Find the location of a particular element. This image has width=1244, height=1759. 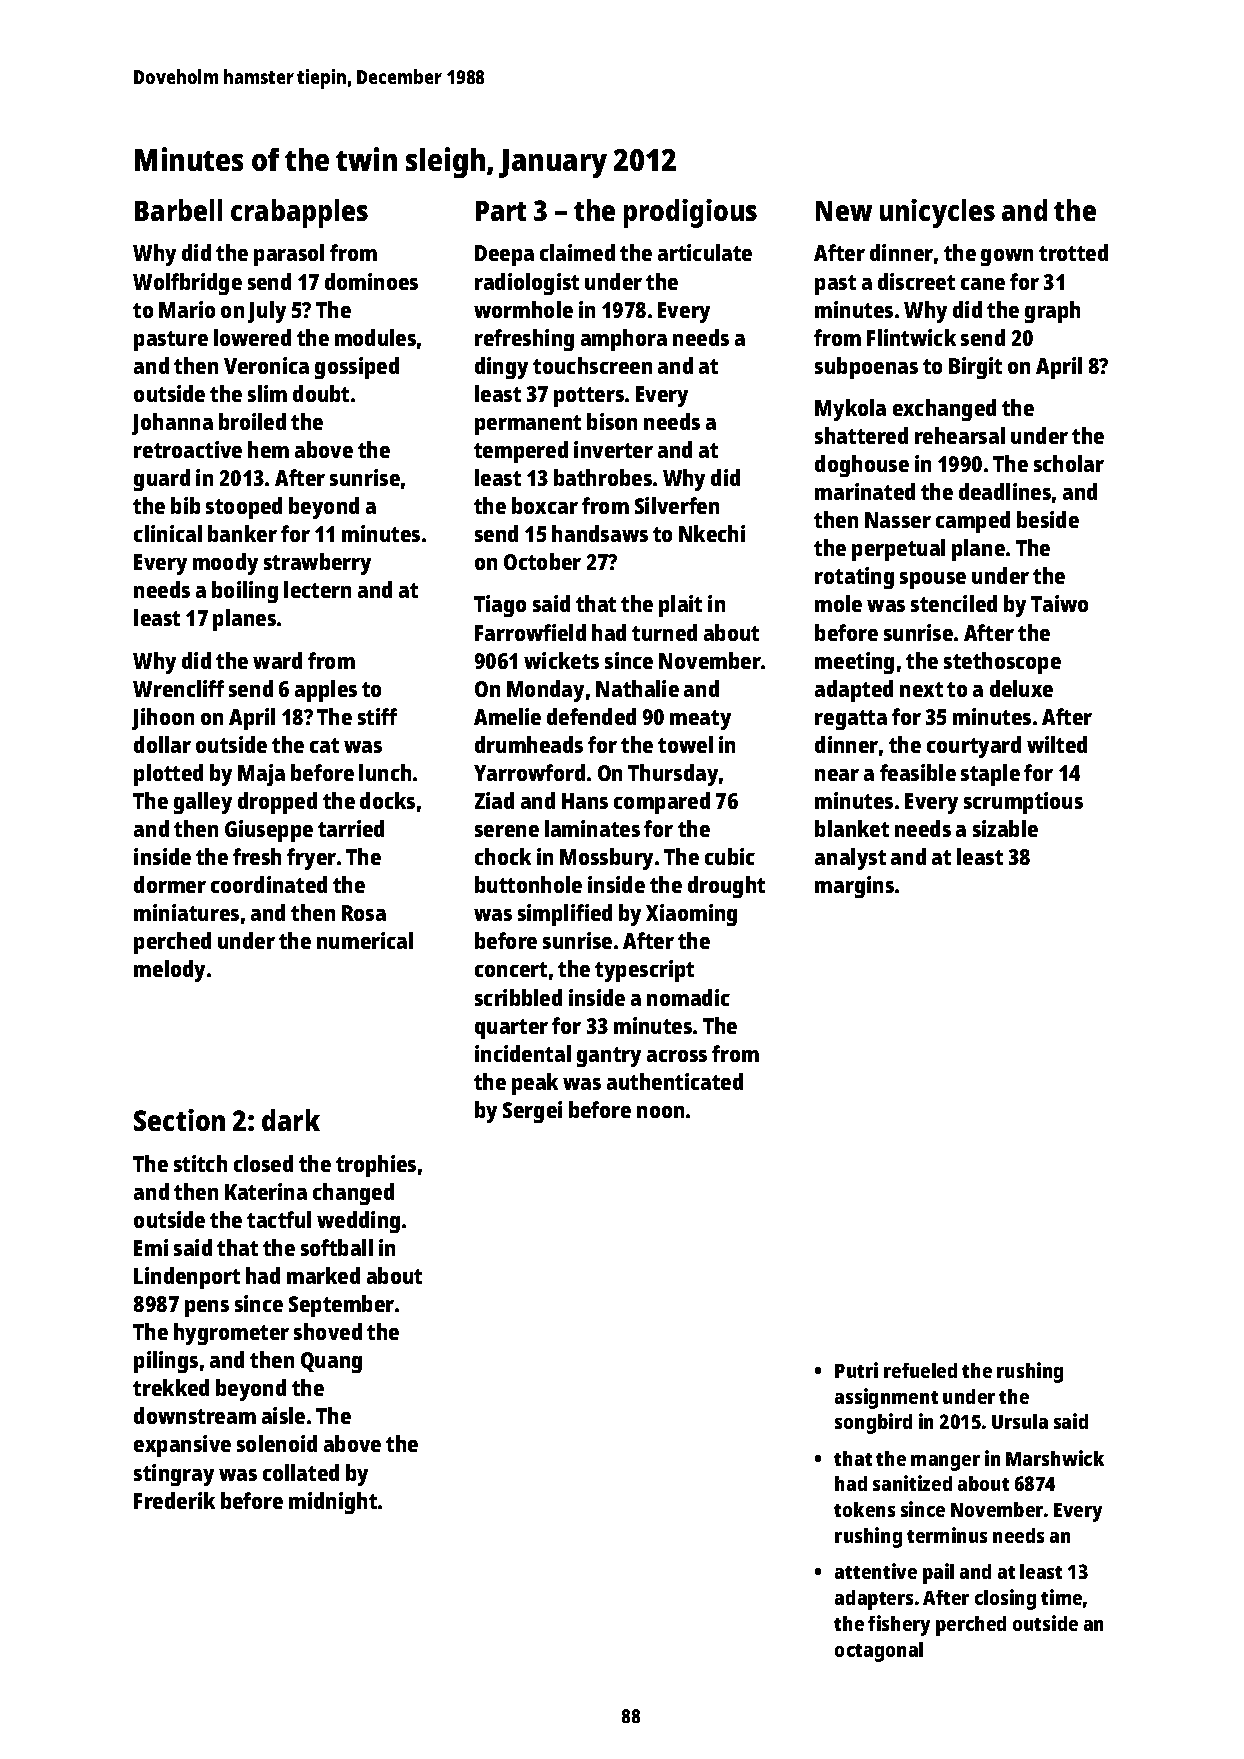

unicycles is located at coordinates (937, 213).
